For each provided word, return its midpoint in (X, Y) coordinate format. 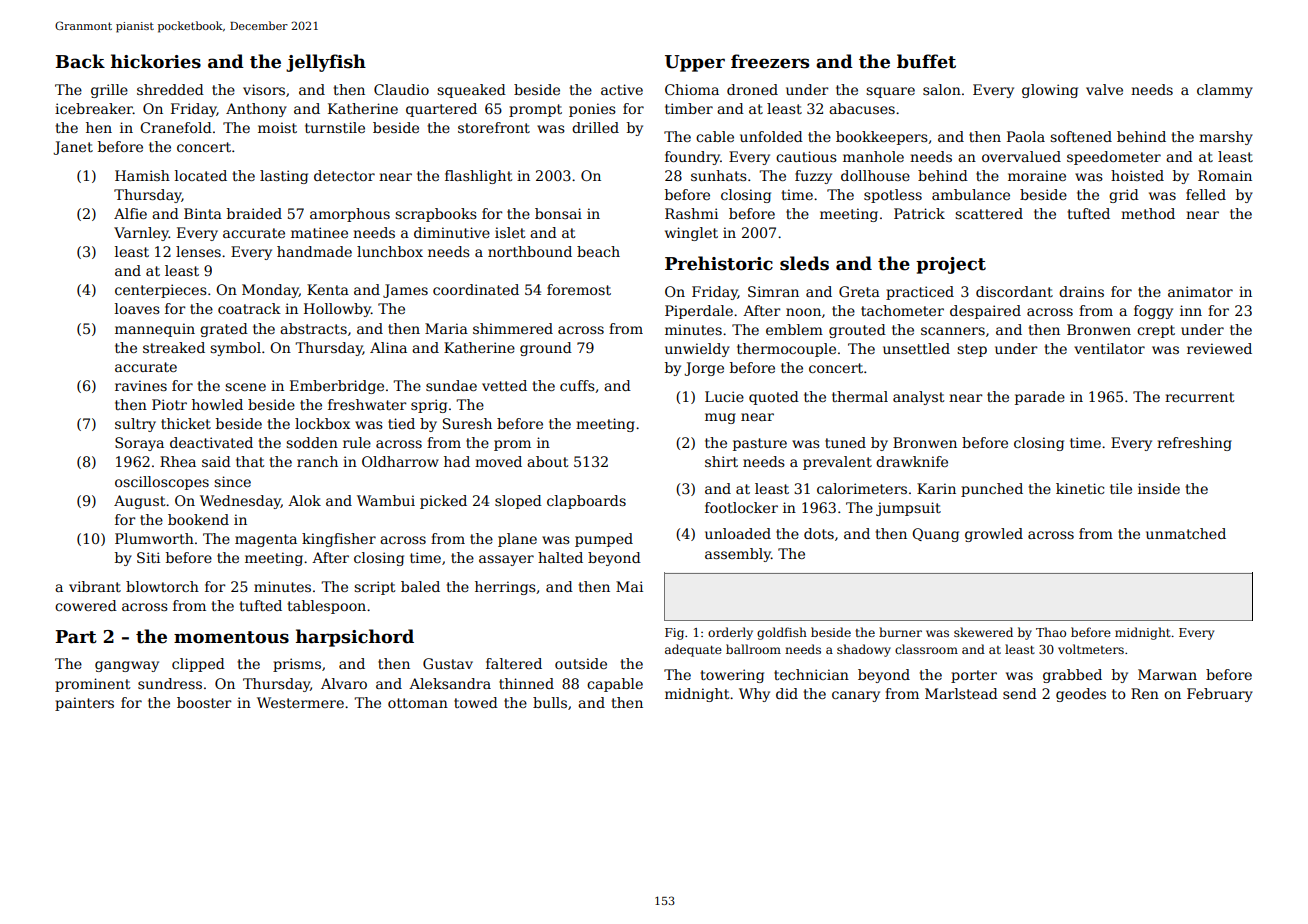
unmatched (1186, 533)
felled (1206, 194)
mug (720, 418)
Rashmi (691, 213)
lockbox (322, 423)
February (1220, 695)
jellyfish (326, 63)
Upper (695, 63)
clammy (1225, 91)
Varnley (141, 234)
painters (84, 704)
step (972, 350)
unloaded (738, 533)
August (139, 502)
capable (615, 685)
